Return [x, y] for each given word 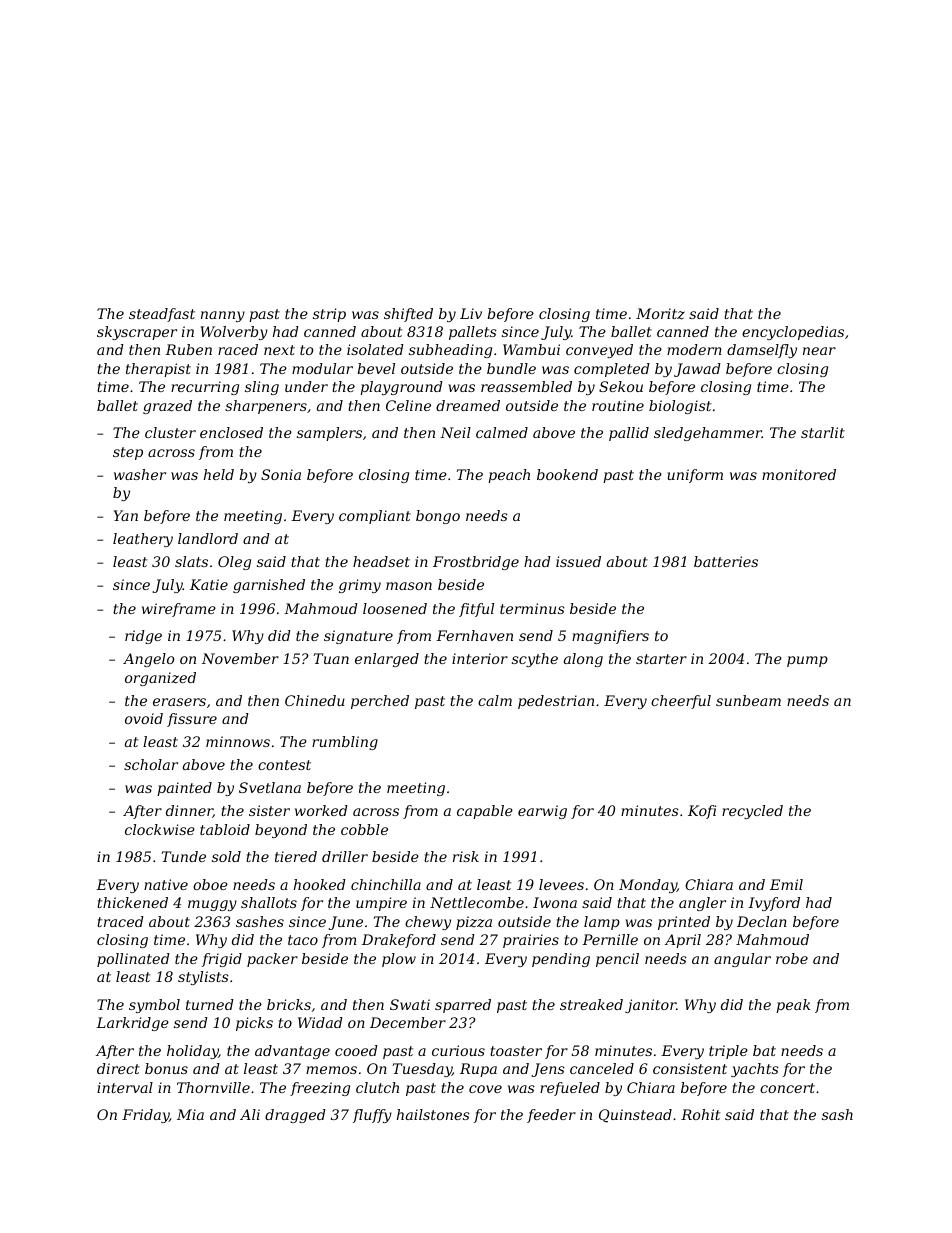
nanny [223, 316]
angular [742, 960]
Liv [471, 313]
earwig [542, 812]
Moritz [660, 314]
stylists [203, 978]
